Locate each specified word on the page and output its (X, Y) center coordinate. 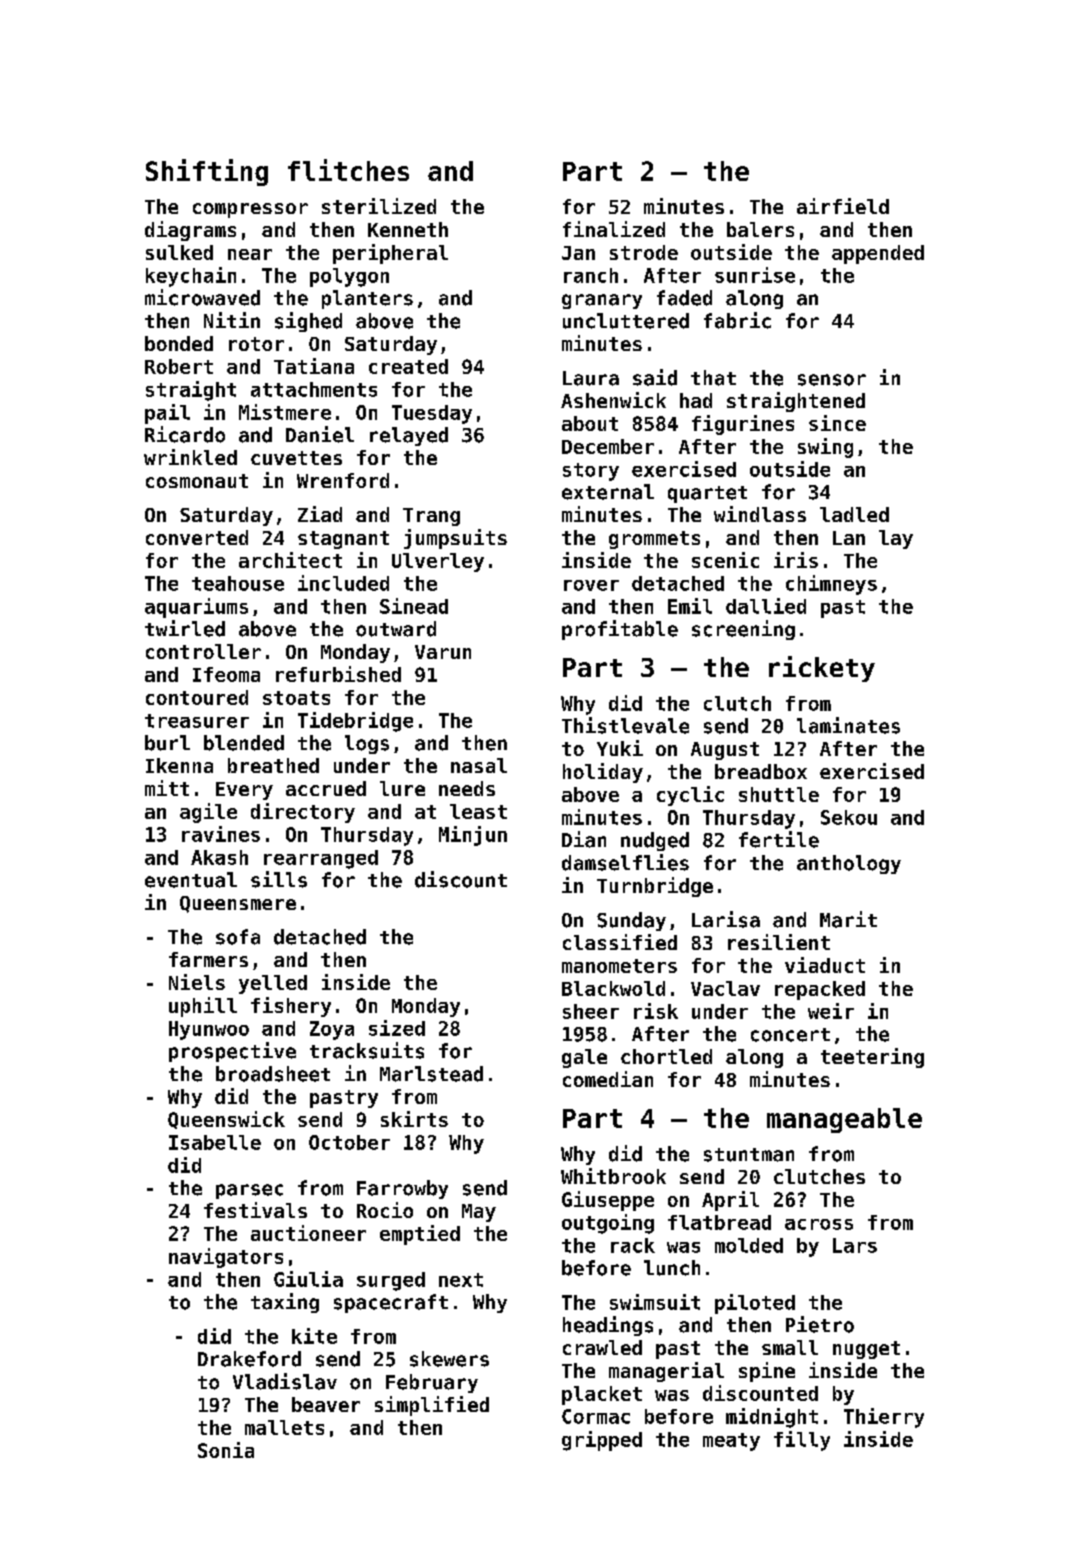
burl (167, 743)
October (349, 1142)
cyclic (690, 796)
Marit (848, 919)
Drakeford (249, 1359)
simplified (432, 1406)
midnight (772, 1418)
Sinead (414, 606)
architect (290, 560)
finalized (614, 229)
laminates (848, 725)
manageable (844, 1120)
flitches (348, 170)
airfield (843, 206)
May (479, 1213)
